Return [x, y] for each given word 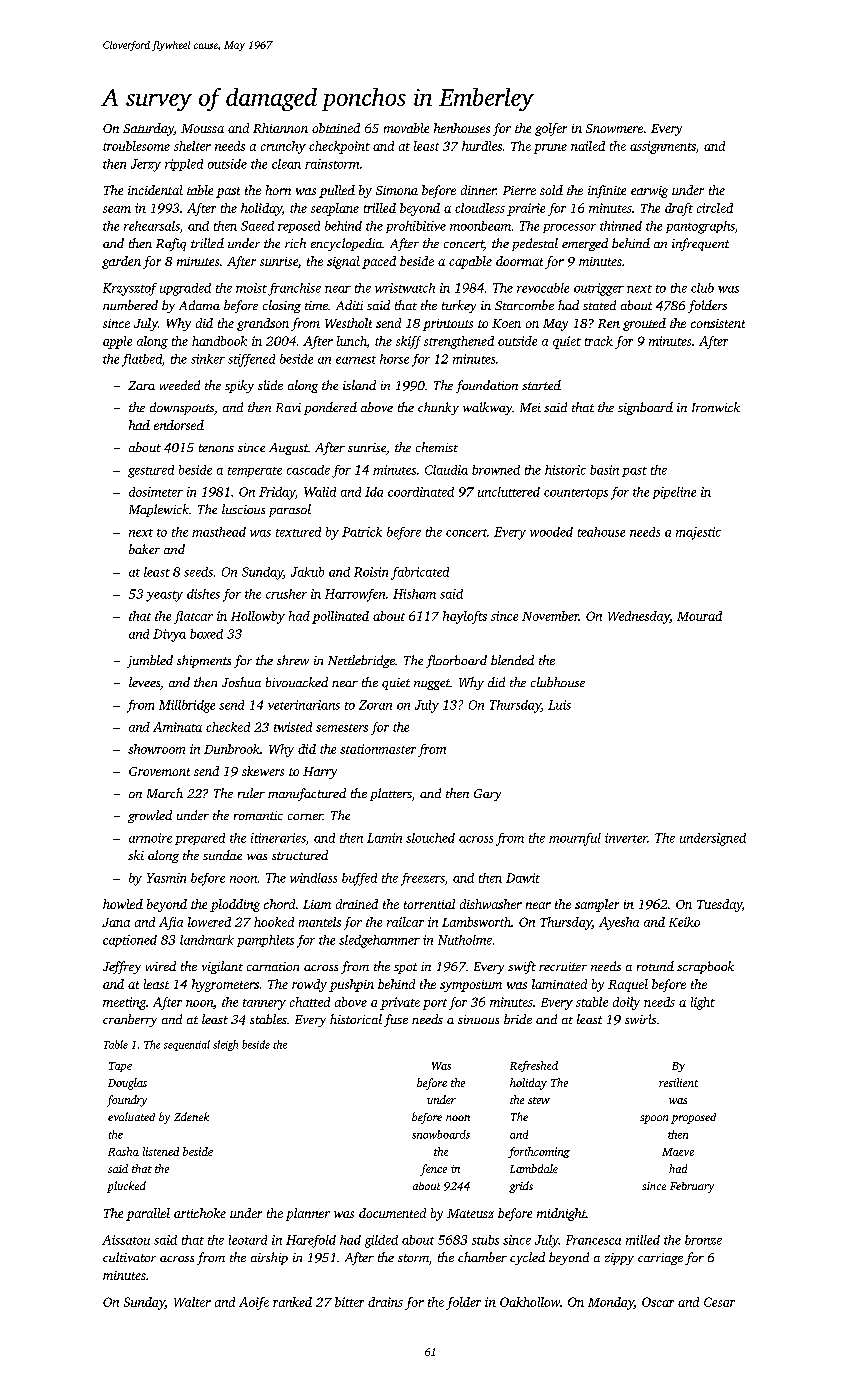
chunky [438, 408]
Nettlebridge [361, 661]
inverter [626, 838]
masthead [219, 532]
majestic [698, 533]
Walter [192, 1302]
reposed [299, 227]
